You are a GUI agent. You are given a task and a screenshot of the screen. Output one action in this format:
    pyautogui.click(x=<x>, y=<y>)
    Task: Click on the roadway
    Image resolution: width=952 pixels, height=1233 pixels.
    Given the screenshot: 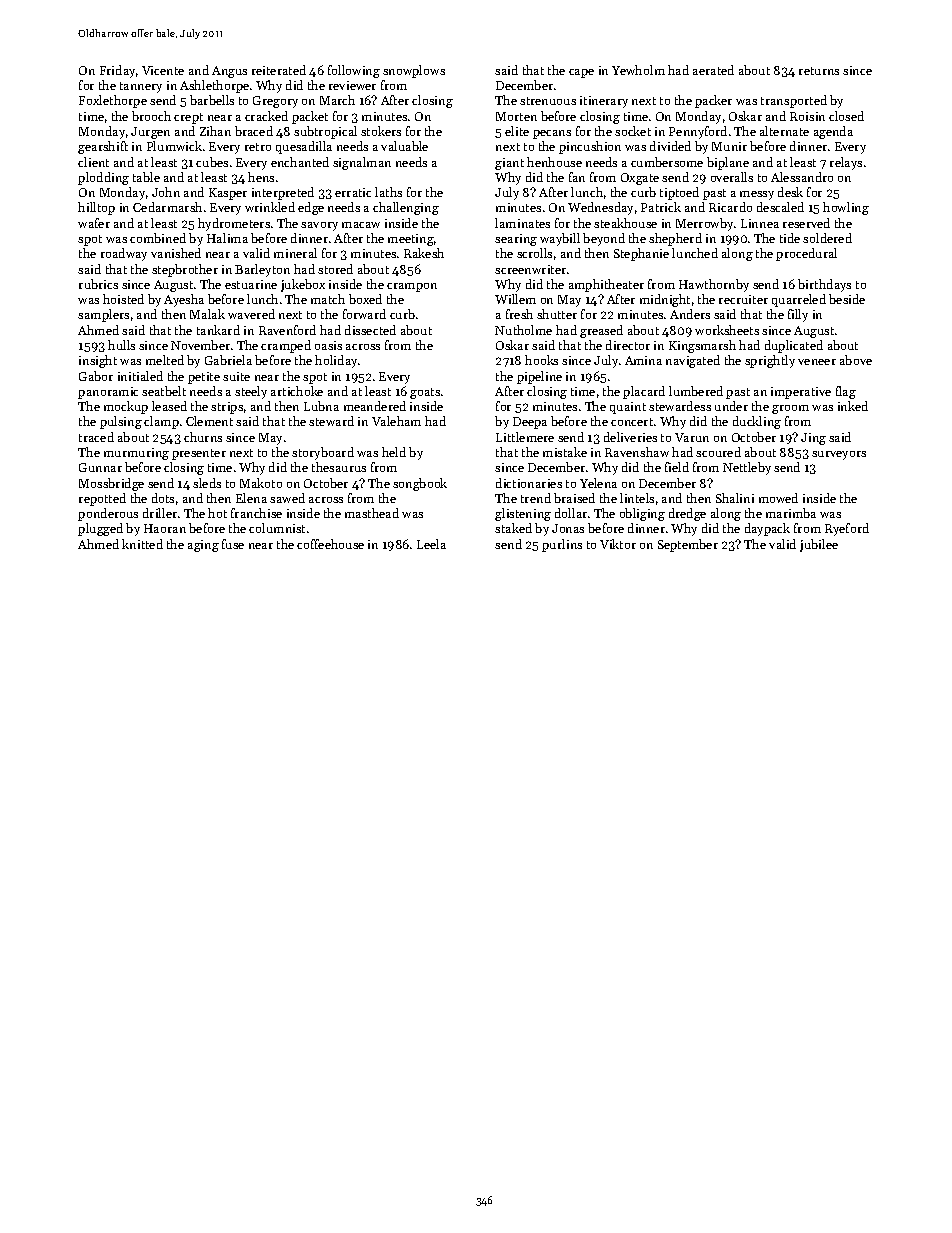 What is the action you would take?
    pyautogui.click(x=124, y=254)
